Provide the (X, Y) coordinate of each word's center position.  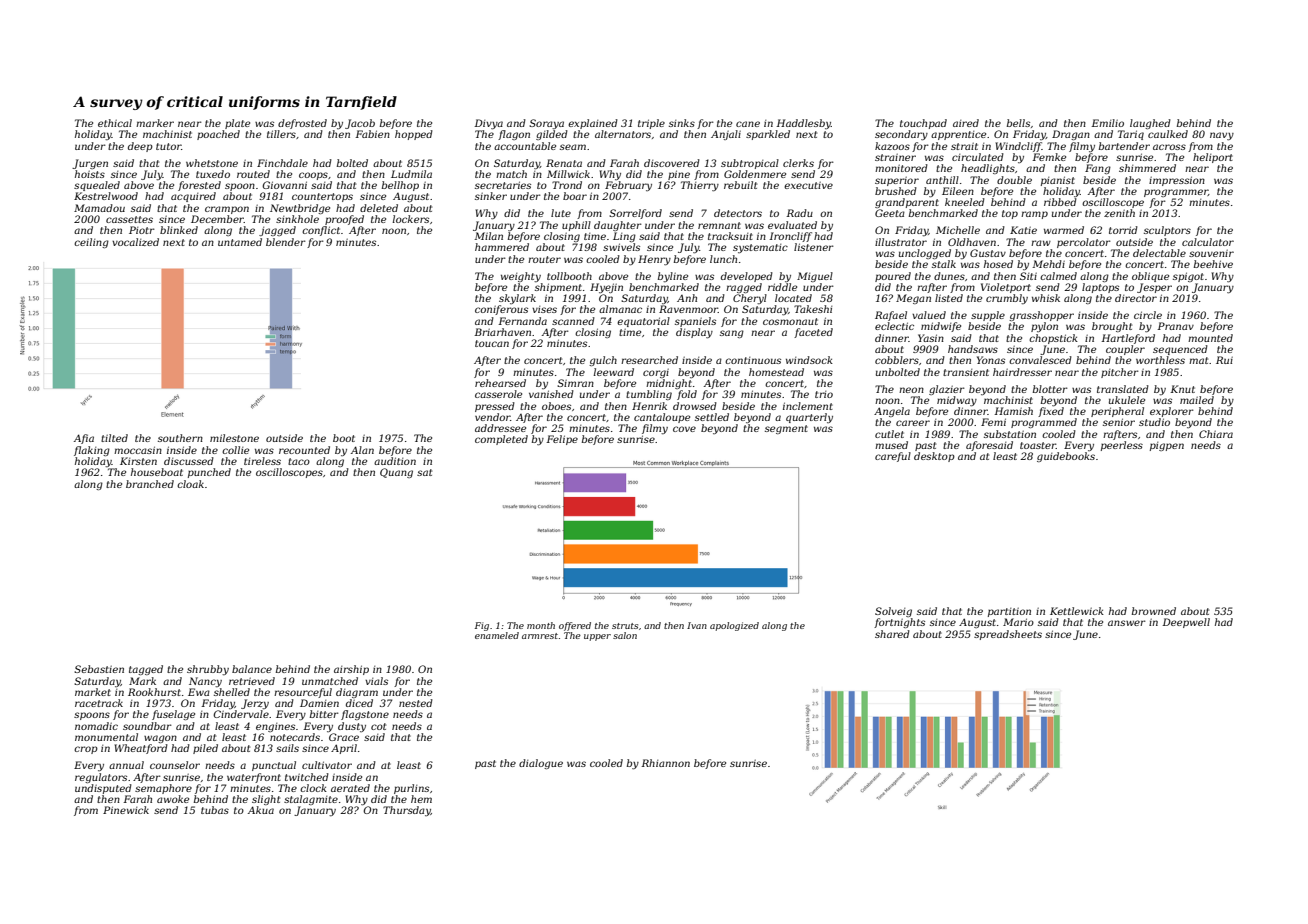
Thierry (700, 186)
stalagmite (311, 800)
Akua (261, 810)
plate (237, 124)
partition (1009, 612)
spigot (1188, 277)
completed (501, 440)
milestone (234, 438)
